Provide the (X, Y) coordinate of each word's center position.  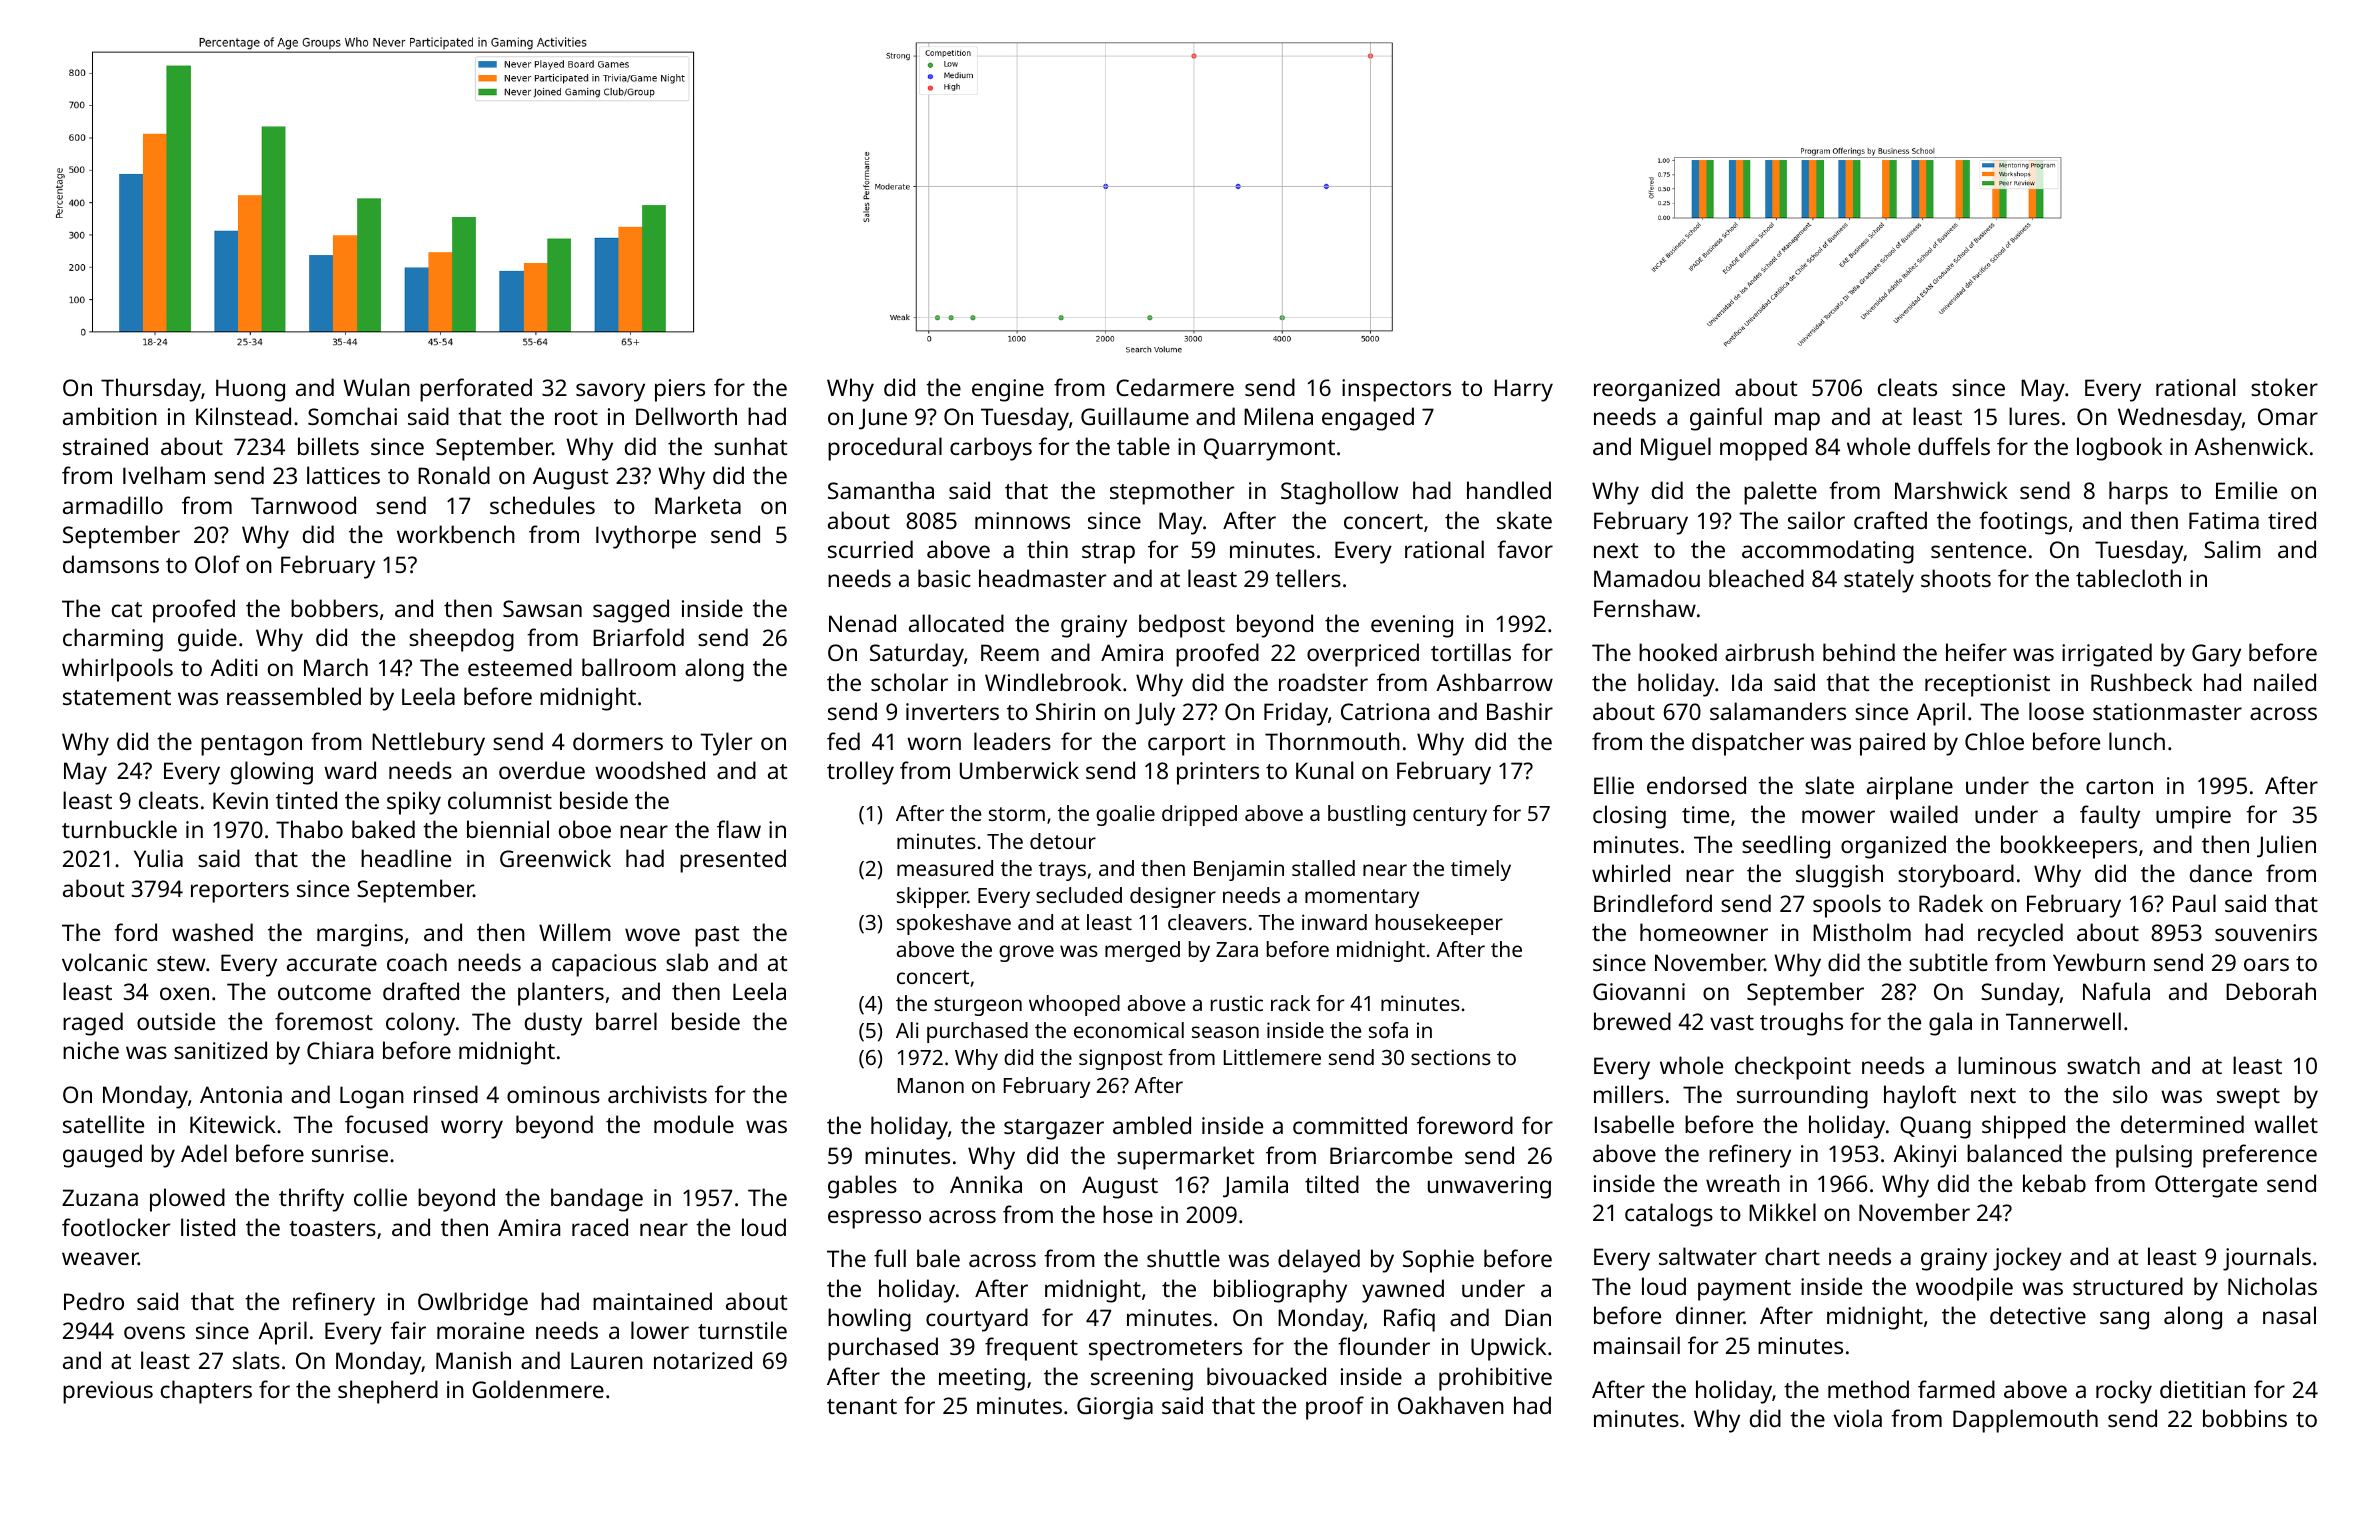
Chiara (340, 1050)
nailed (2285, 682)
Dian (1528, 1317)
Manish (473, 1360)
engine (1008, 390)
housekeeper (1439, 924)
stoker (2284, 387)
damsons (111, 564)
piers (680, 390)
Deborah (2271, 991)
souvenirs (2266, 932)
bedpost (1182, 626)
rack (1290, 1003)
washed (212, 932)
